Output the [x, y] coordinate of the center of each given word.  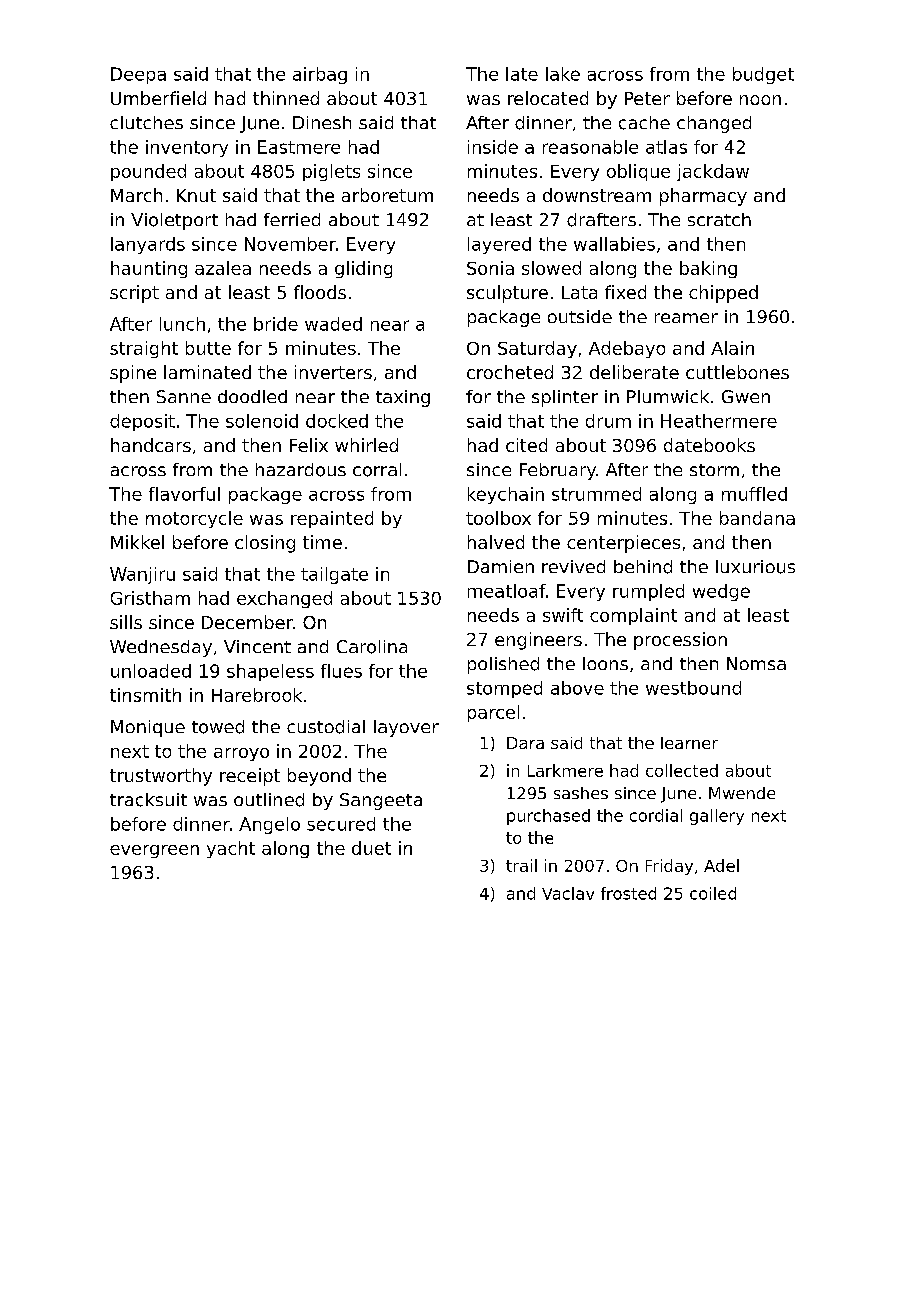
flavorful [184, 494]
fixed [625, 292]
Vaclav [568, 893]
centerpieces [623, 544]
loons [605, 663]
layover [406, 728]
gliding [363, 269]
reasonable [590, 147]
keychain [506, 495]
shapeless [270, 672]
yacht [231, 849]
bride [276, 324]
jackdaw [713, 172]
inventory [187, 148]
